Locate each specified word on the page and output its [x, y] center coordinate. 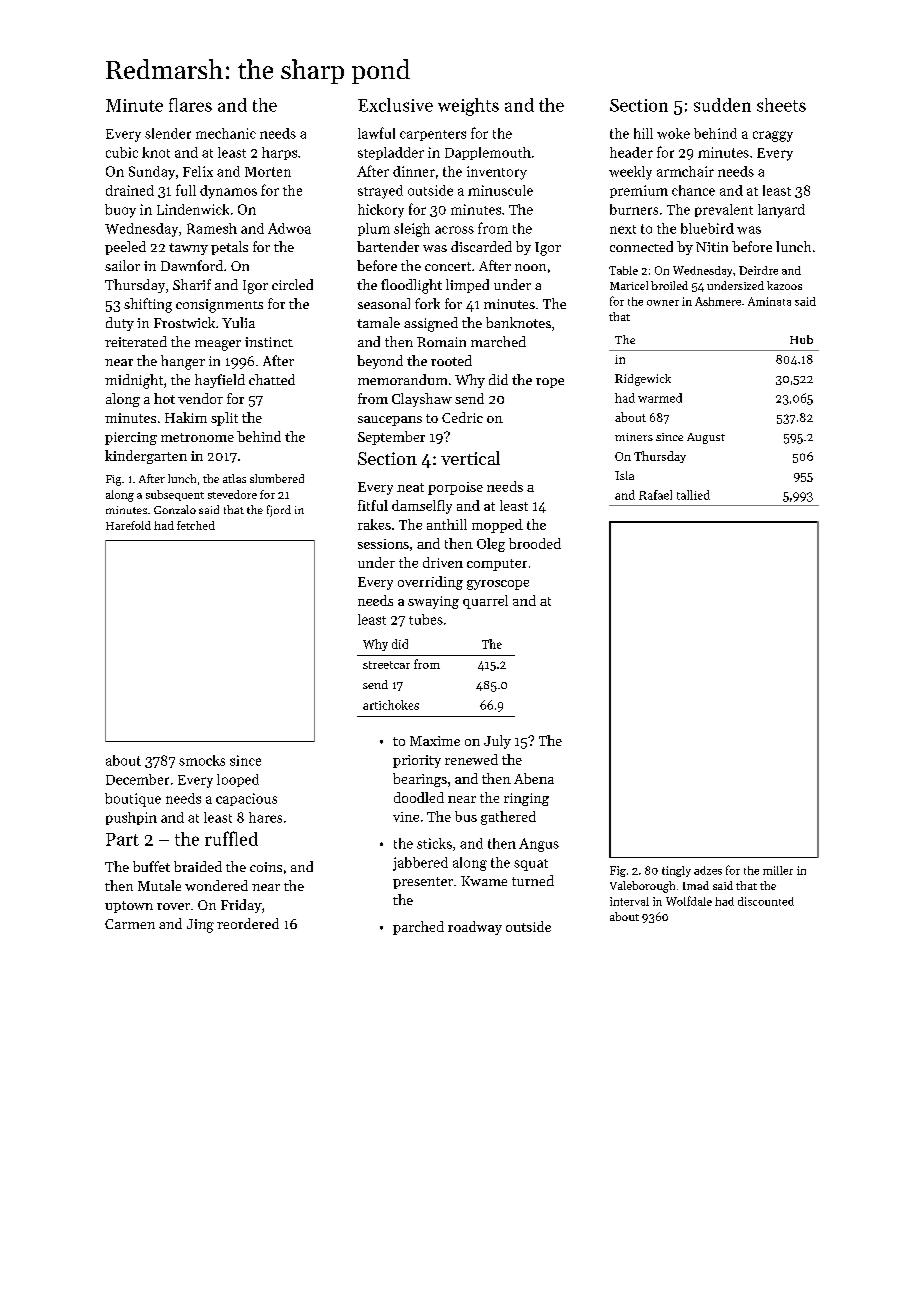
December [137, 779]
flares [190, 105]
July [497, 742]
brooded [535, 543]
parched [418, 928]
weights [468, 107]
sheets [781, 105]
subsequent [175, 495]
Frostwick [184, 322]
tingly [676, 871]
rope [550, 383]
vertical [470, 458]
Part [122, 839]
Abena [534, 778]
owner [663, 303]
